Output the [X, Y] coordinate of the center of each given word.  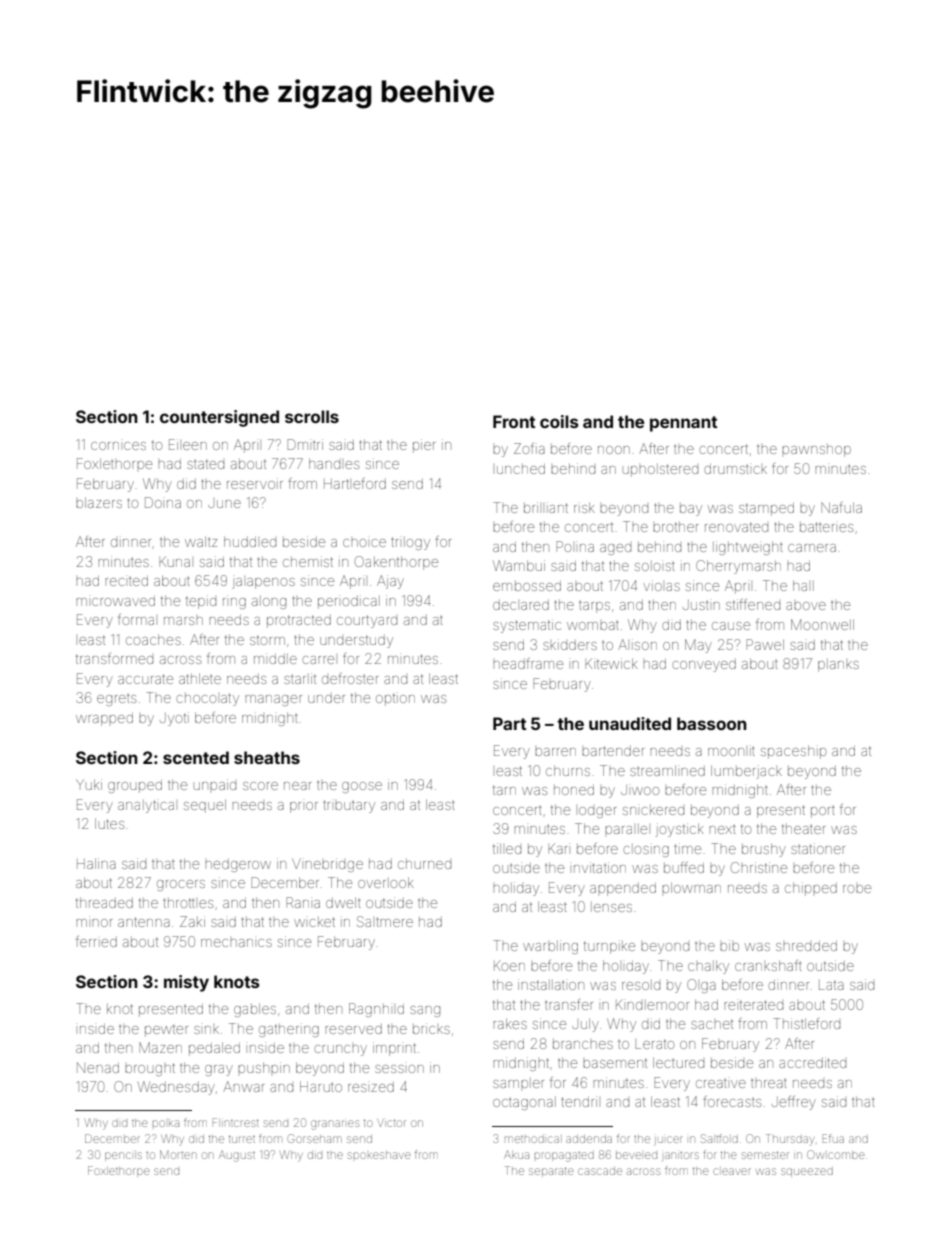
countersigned [219, 418]
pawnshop [816, 450]
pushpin [264, 1067]
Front [514, 421]
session [399, 1069]
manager [273, 700]
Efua [833, 1138]
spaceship [793, 752]
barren [555, 752]
